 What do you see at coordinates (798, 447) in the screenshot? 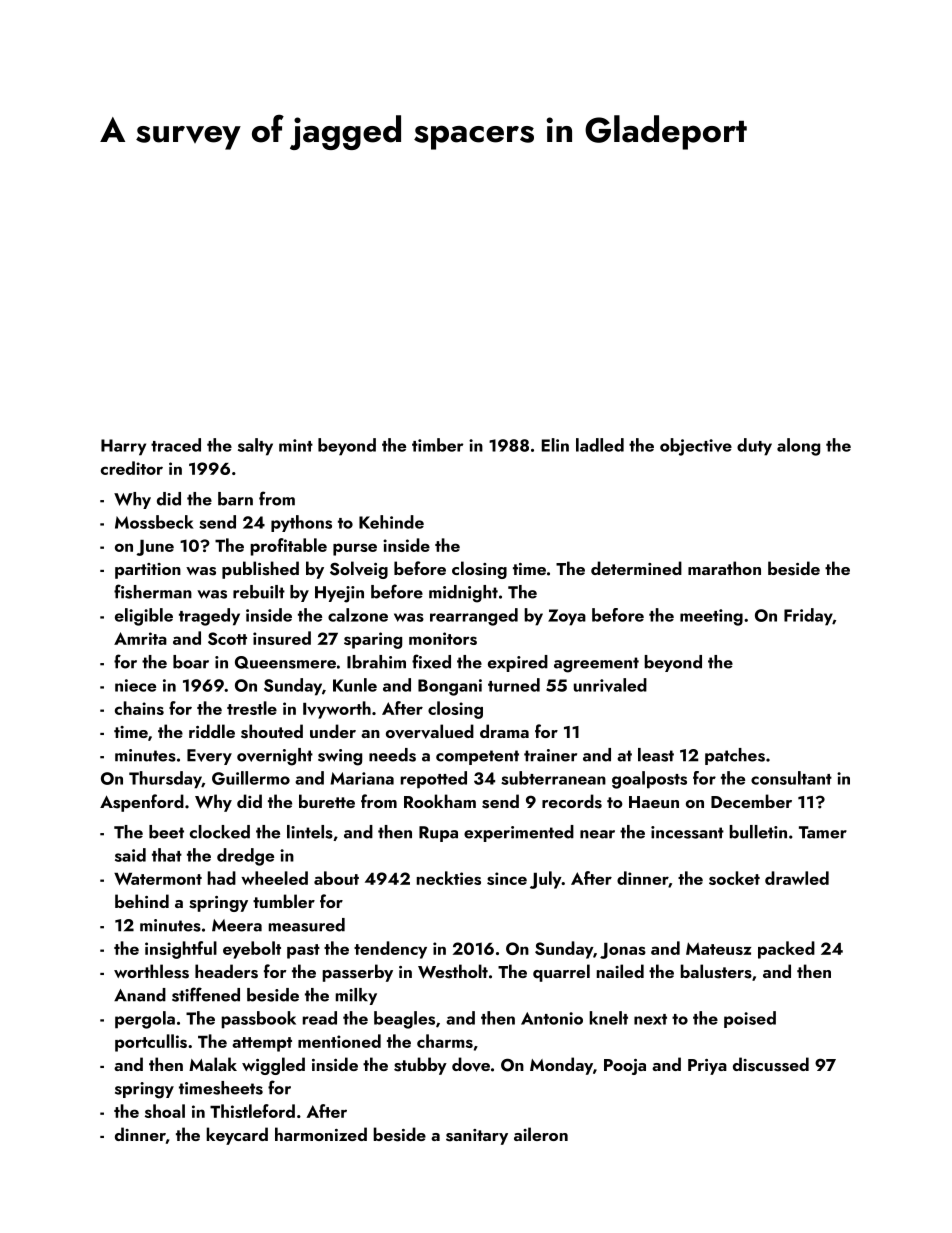
I see `along` at bounding box center [798, 447].
